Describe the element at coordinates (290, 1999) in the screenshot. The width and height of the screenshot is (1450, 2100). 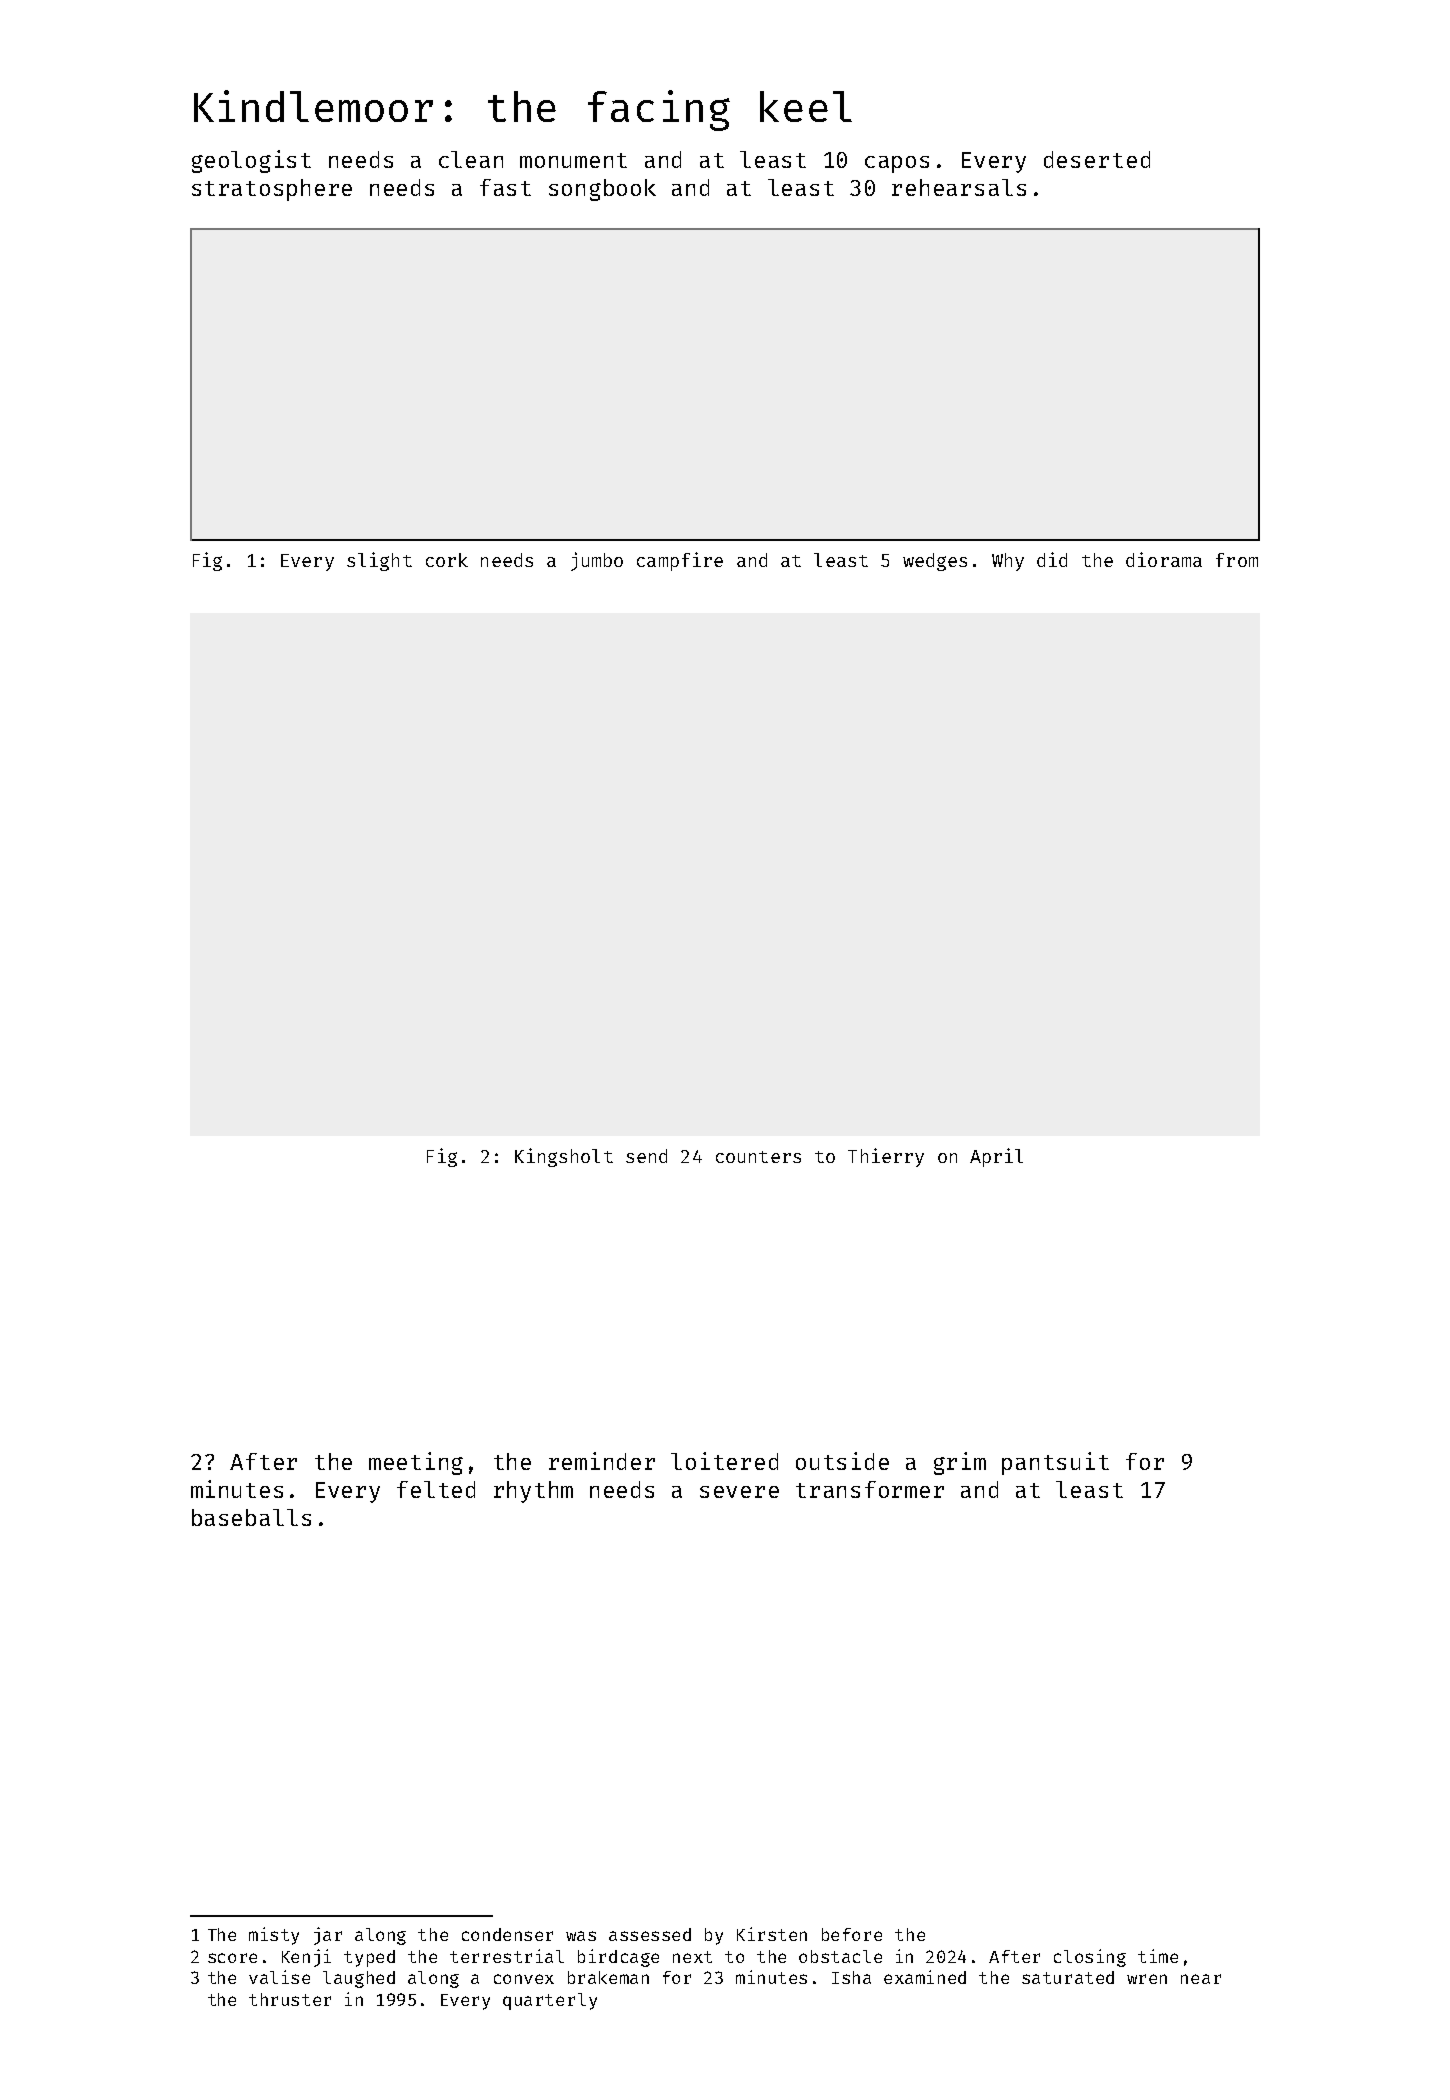
I see `thruster` at that location.
